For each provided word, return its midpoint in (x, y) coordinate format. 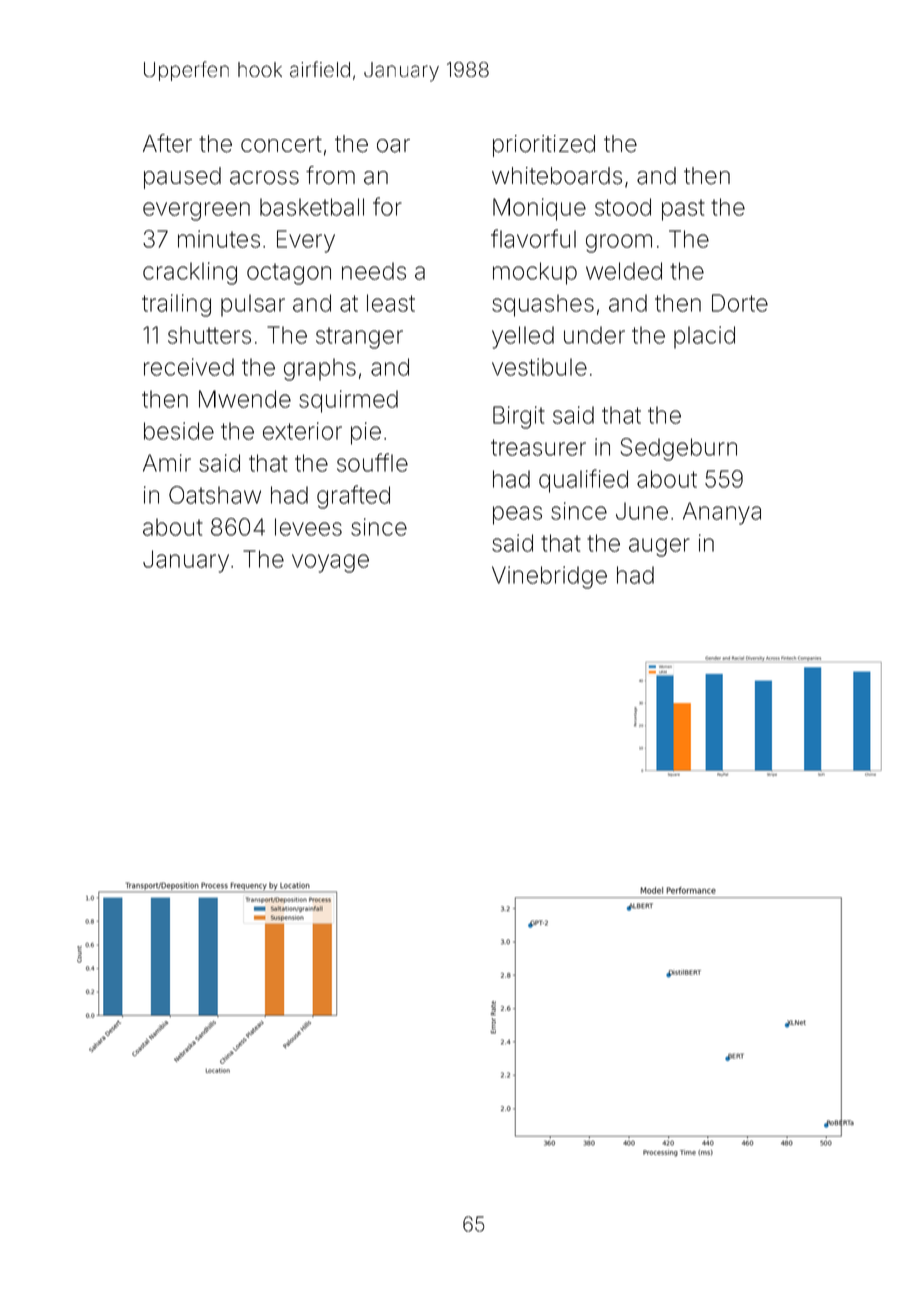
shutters (209, 335)
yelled (523, 337)
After (167, 143)
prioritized (544, 146)
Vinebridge (549, 577)
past (683, 210)
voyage (330, 563)
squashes (543, 305)
